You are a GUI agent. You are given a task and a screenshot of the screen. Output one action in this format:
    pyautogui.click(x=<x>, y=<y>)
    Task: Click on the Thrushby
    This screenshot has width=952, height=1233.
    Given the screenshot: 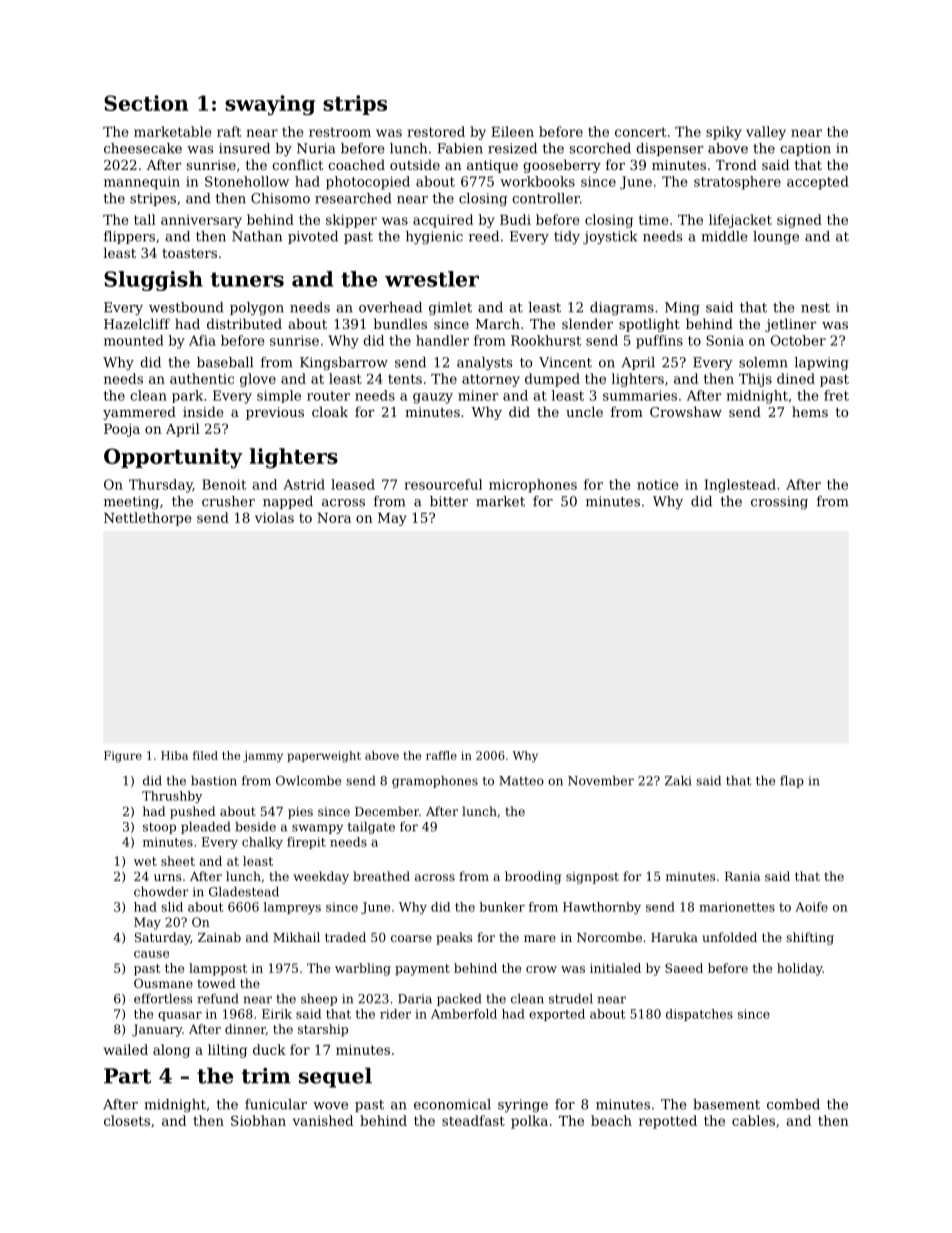 What is the action you would take?
    pyautogui.click(x=172, y=797)
